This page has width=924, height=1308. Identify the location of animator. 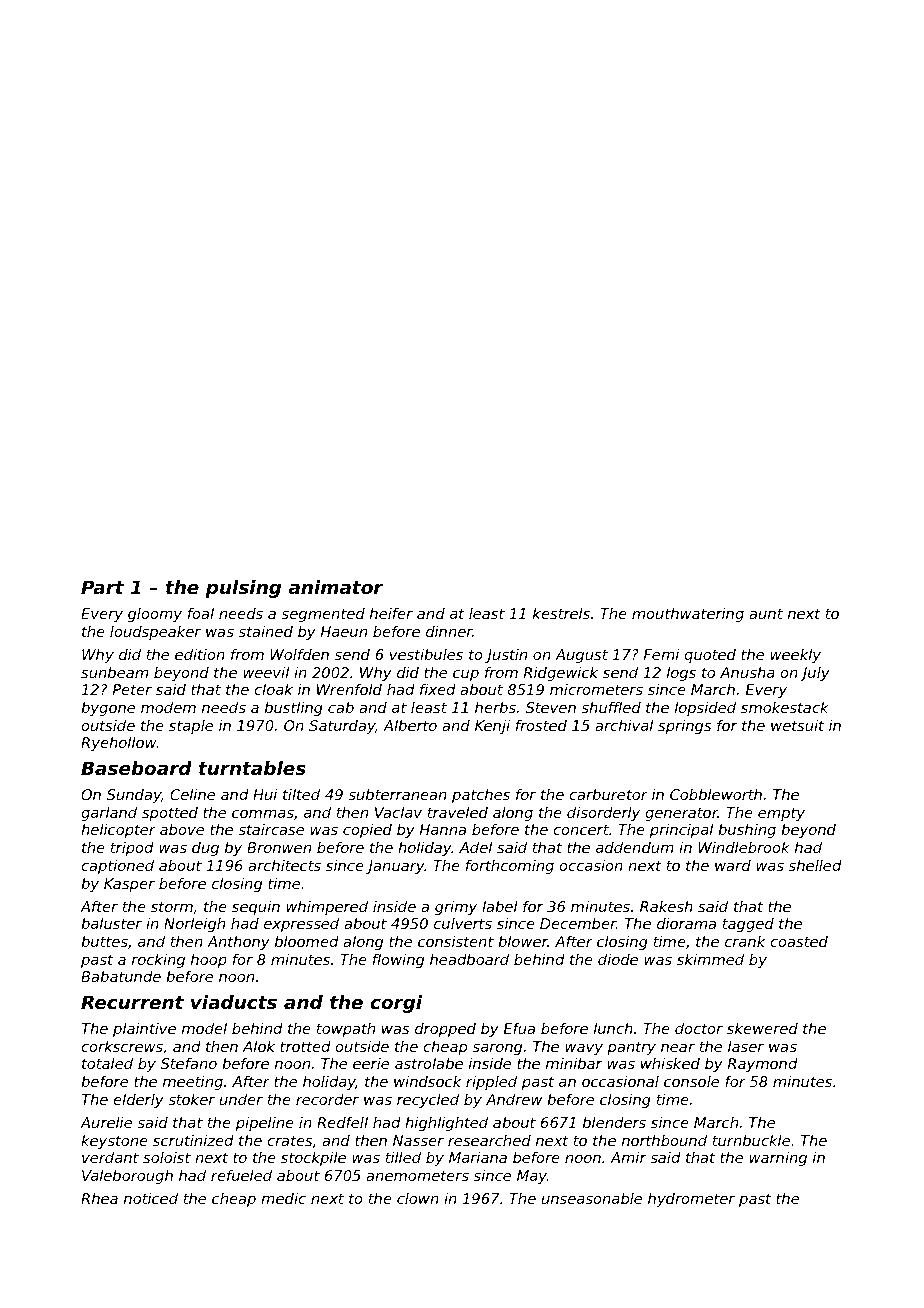
(336, 587).
